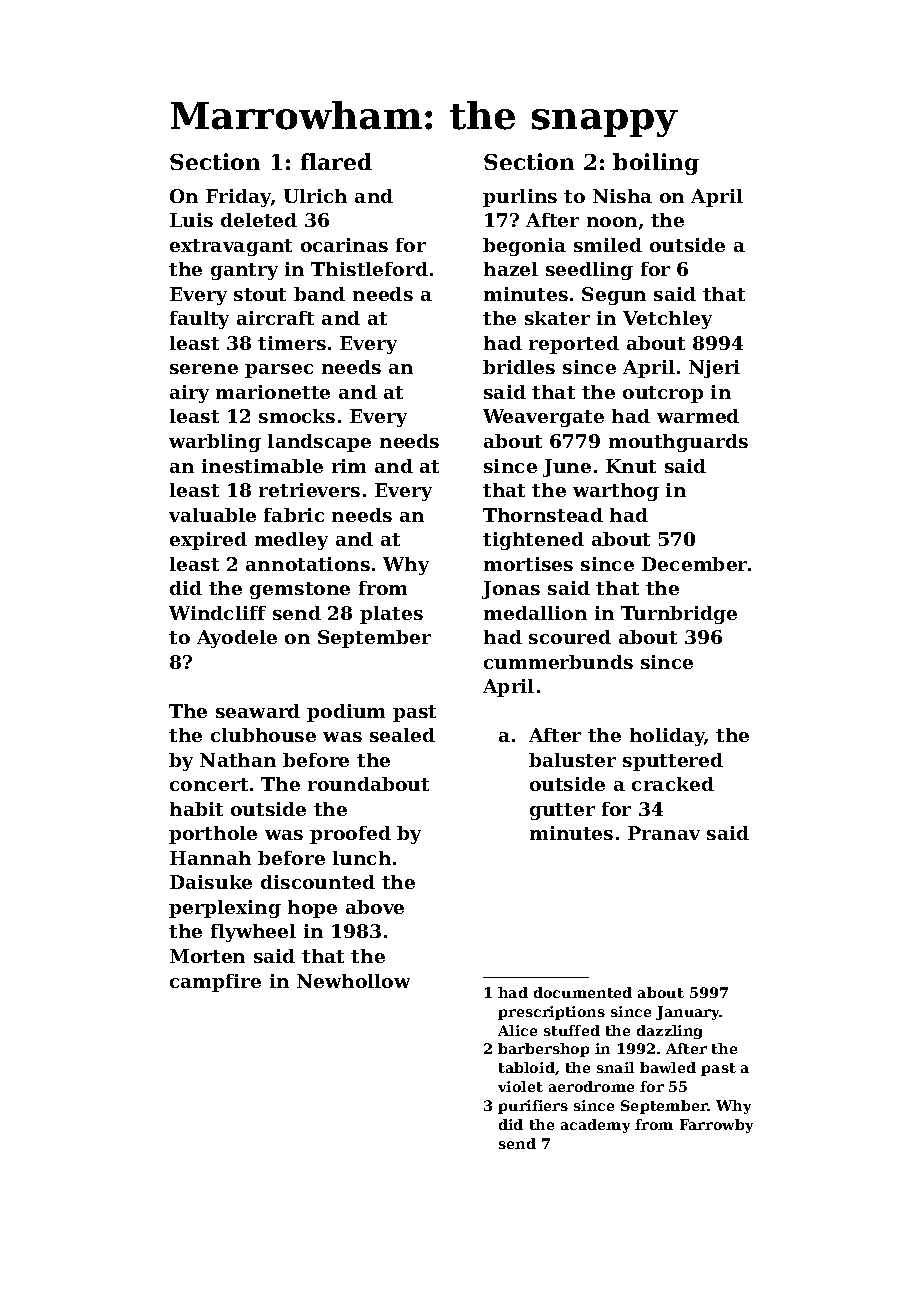  I want to click on campfire, so click(215, 983).
